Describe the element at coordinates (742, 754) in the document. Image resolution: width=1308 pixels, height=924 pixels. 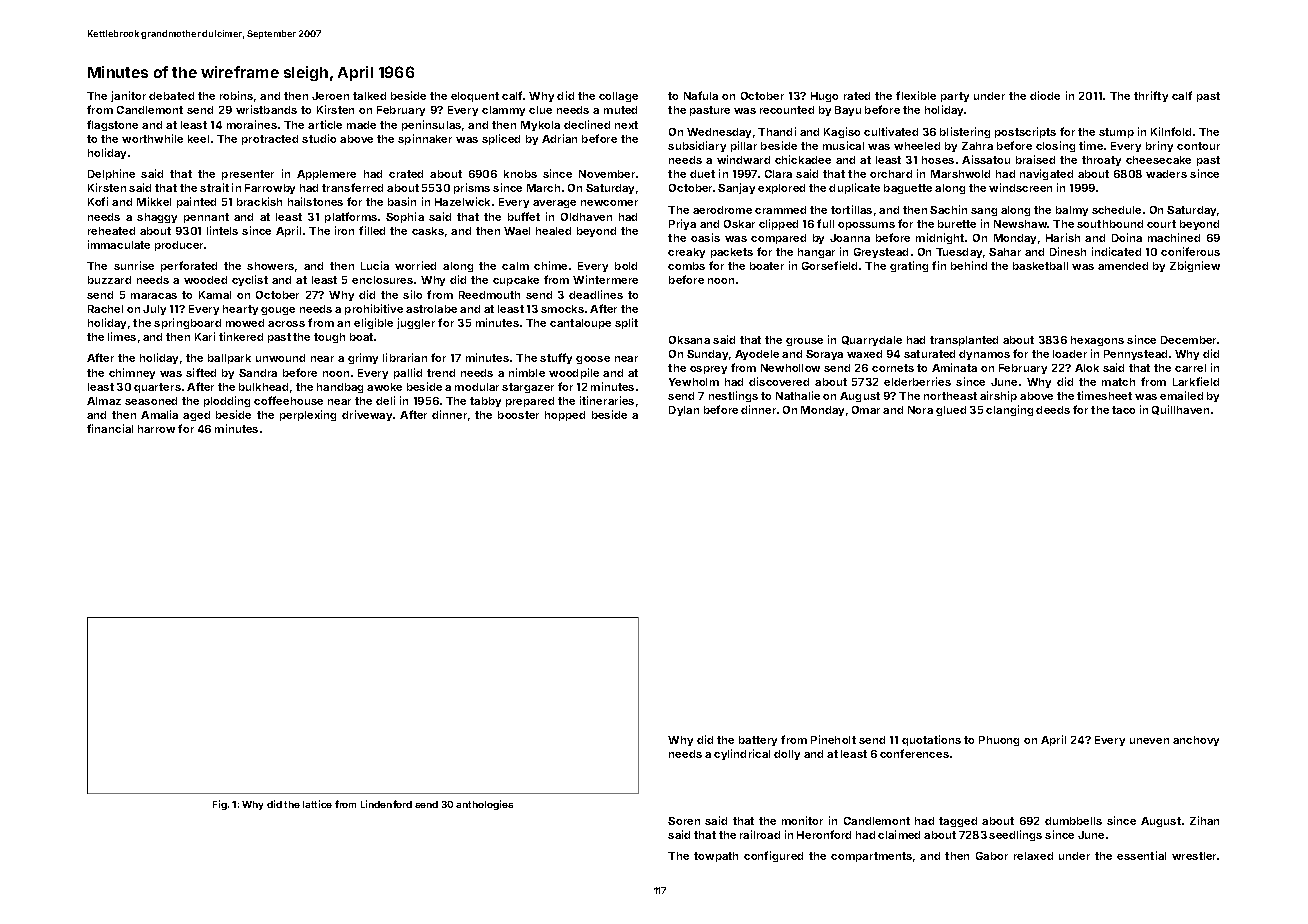
I see `cylindrical` at that location.
